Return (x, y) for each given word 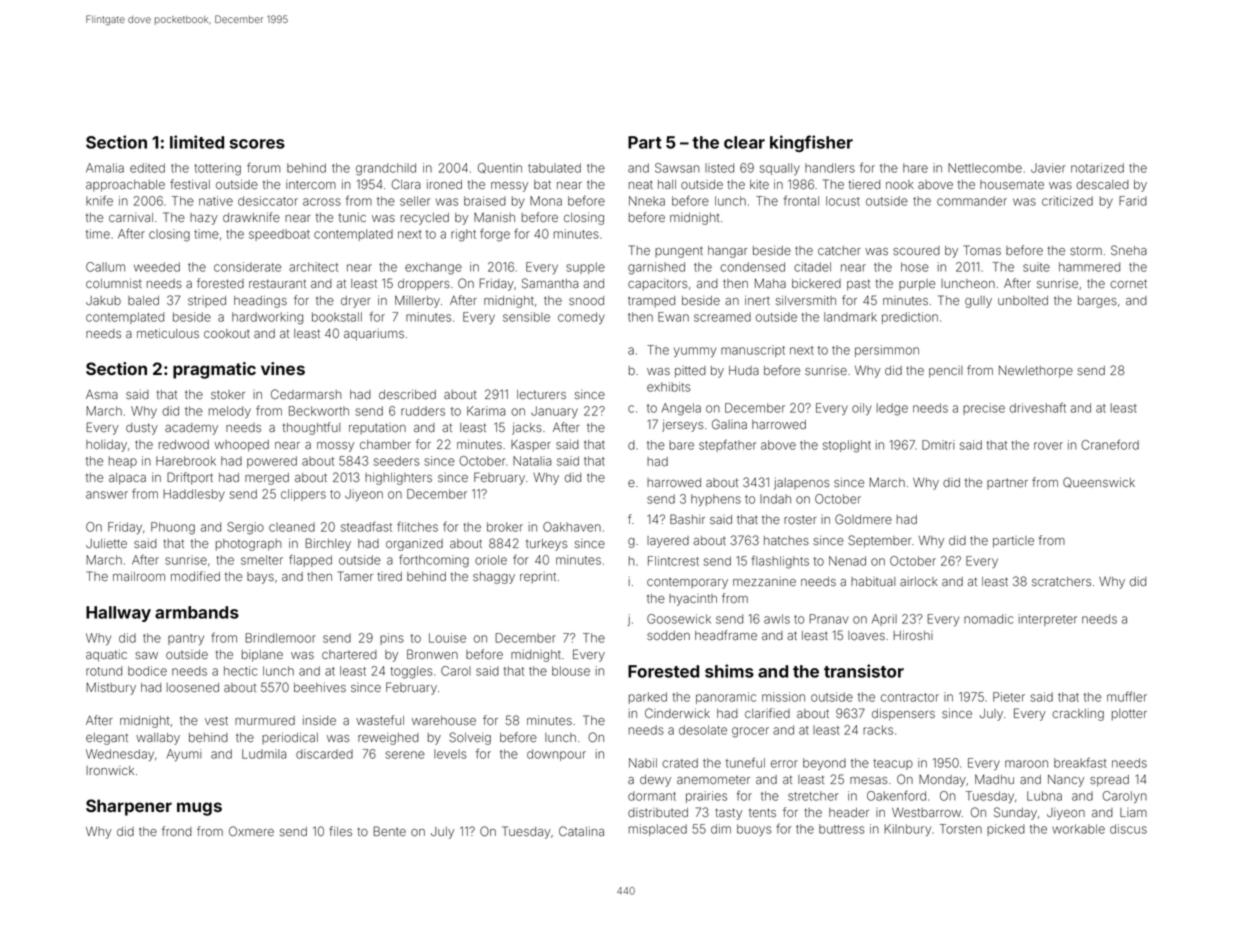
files (340, 831)
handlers (830, 168)
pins (392, 639)
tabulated (554, 168)
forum (264, 167)
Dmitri (938, 445)
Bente (389, 831)
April (884, 620)
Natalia (532, 461)
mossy (335, 447)
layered (668, 542)
